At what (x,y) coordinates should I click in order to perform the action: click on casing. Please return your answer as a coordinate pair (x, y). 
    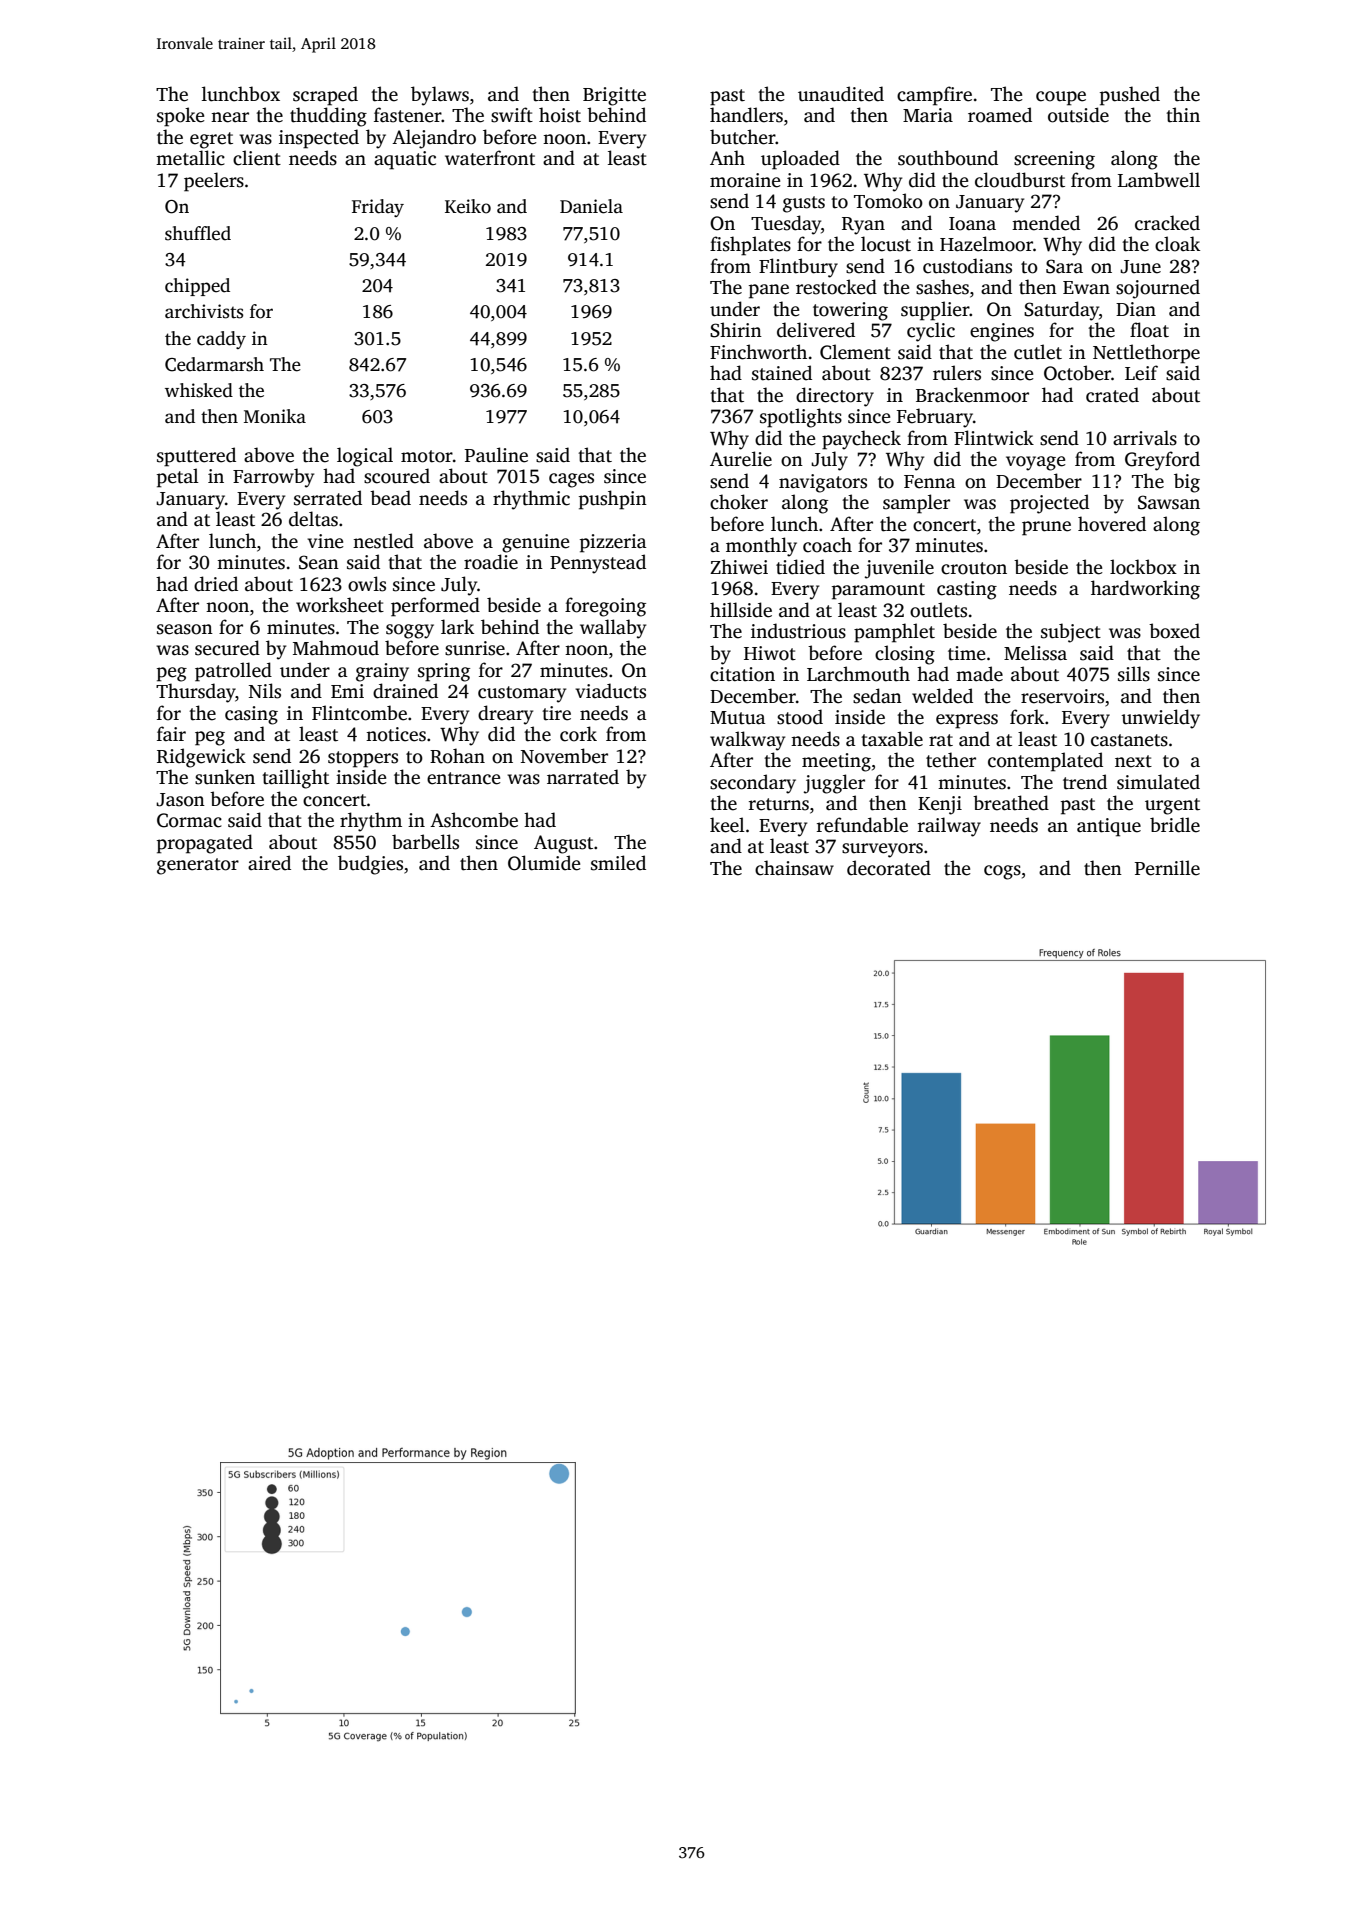
    Looking at the image, I should click on (251, 715).
